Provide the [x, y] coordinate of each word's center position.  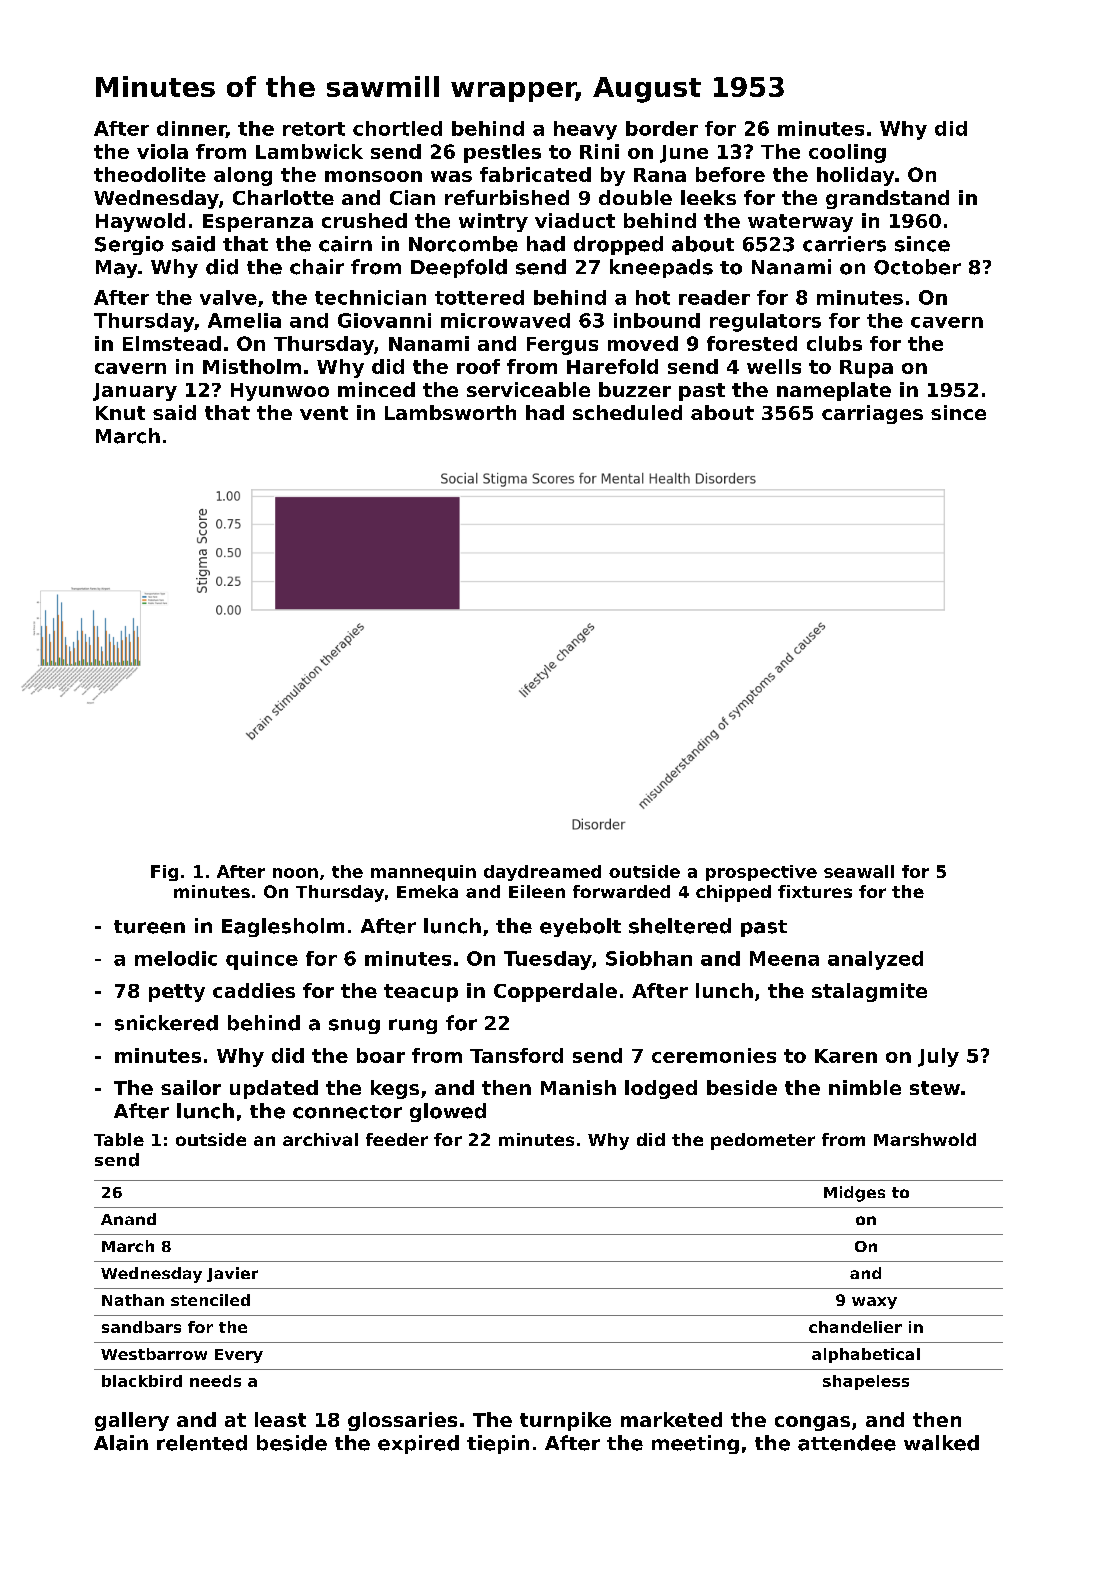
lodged [661, 1089]
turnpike [565, 1421]
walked [941, 1443]
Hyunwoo [280, 392]
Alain [121, 1443]
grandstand [887, 199]
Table [119, 1139]
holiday [855, 176]
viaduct [575, 220]
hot [653, 297]
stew [935, 1088]
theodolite [150, 174]
